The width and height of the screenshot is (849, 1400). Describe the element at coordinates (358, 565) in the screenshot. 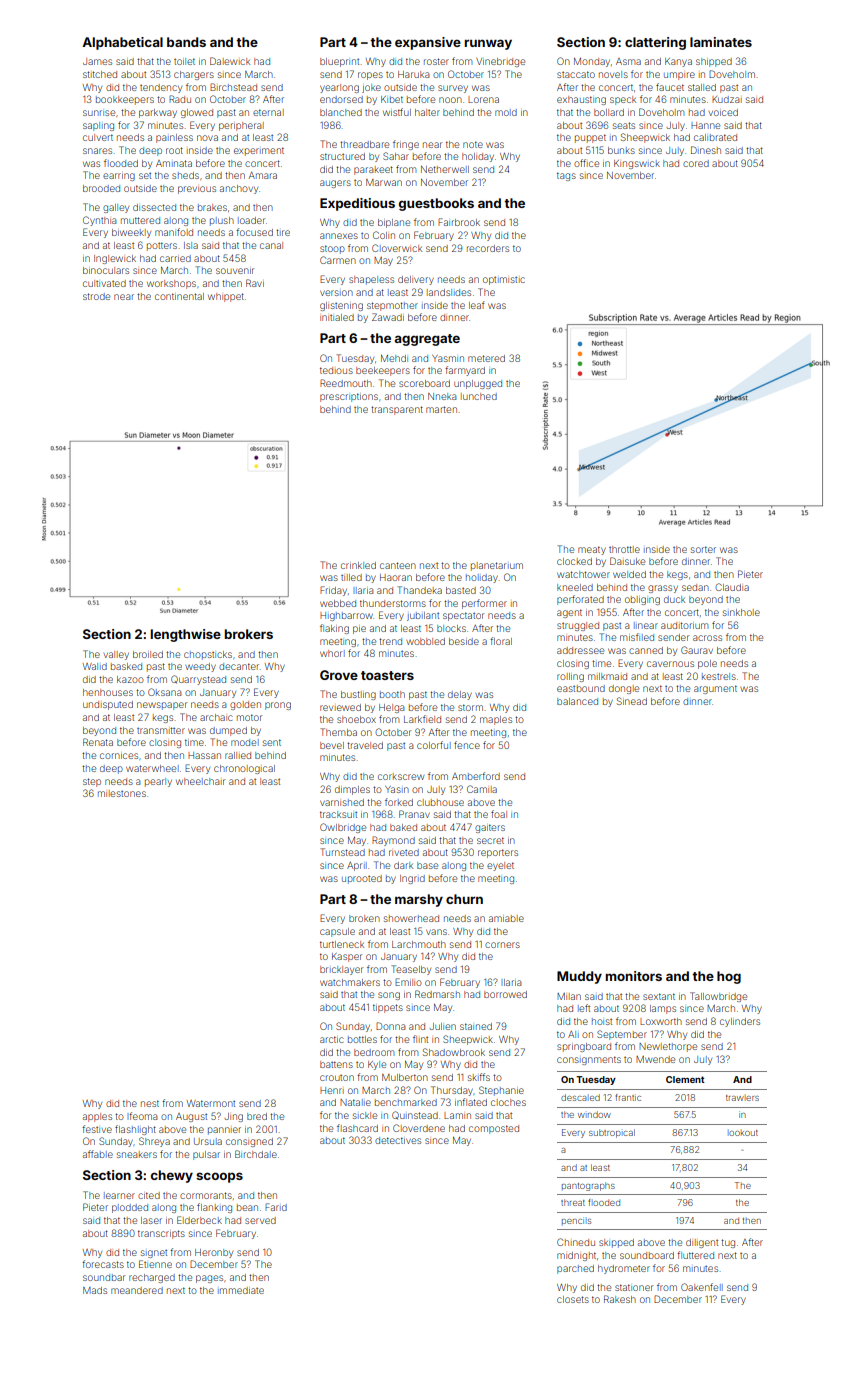

I see `crinkled` at that location.
